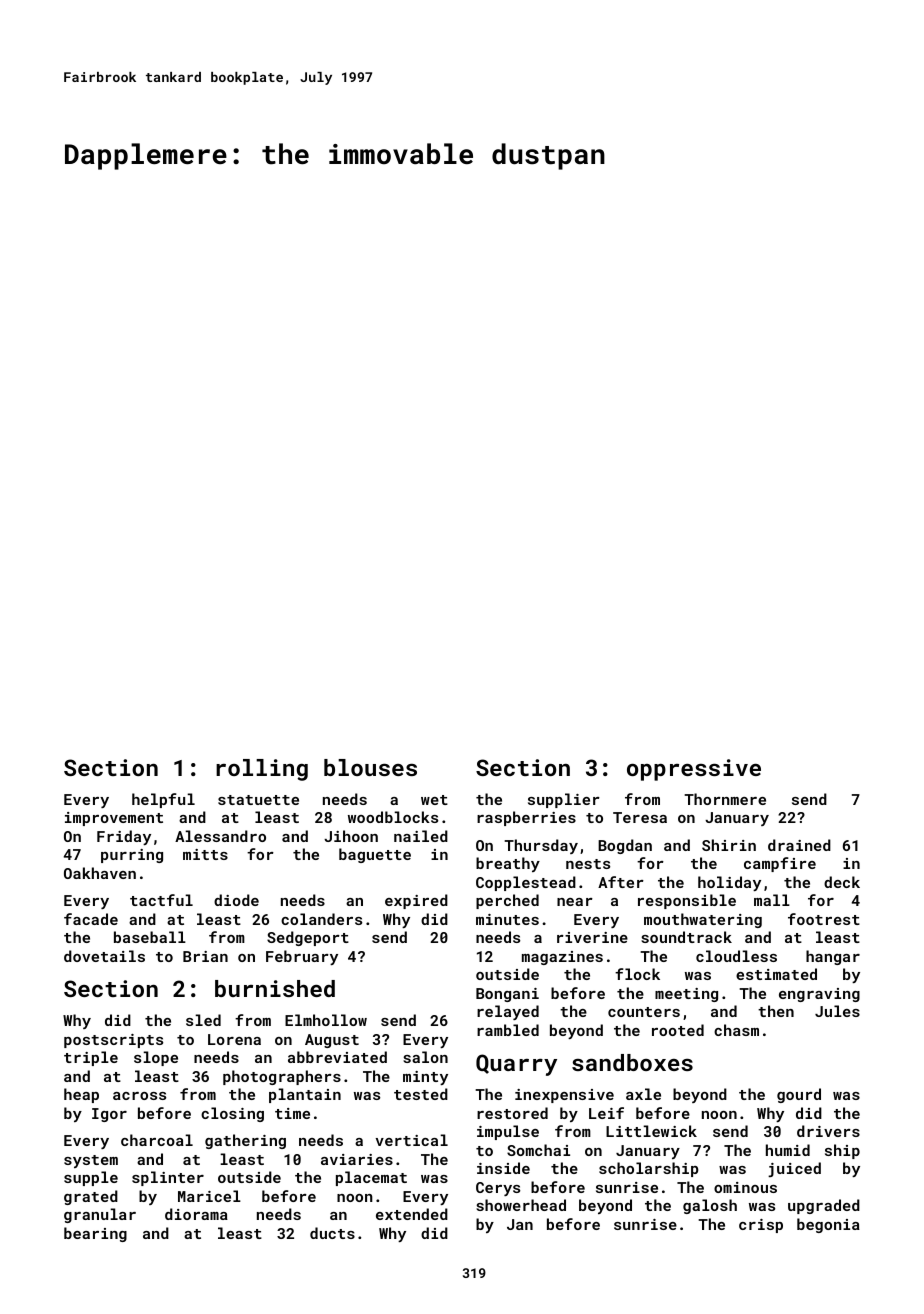 Image resolution: width=924 pixels, height=1314 pixels. Describe the element at coordinates (512, 1113) in the image. I see `restored` at that location.
